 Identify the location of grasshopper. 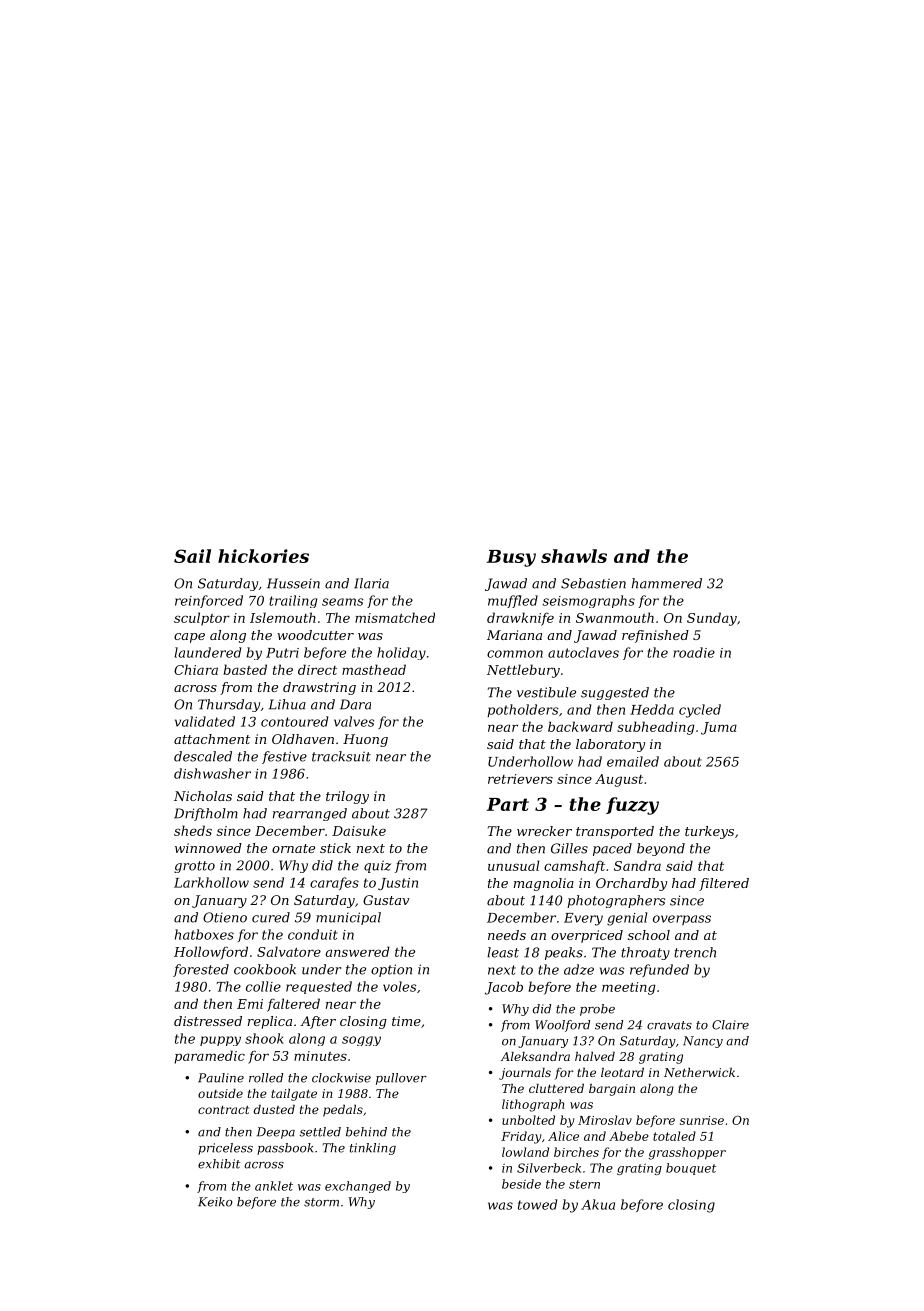
(687, 1153).
